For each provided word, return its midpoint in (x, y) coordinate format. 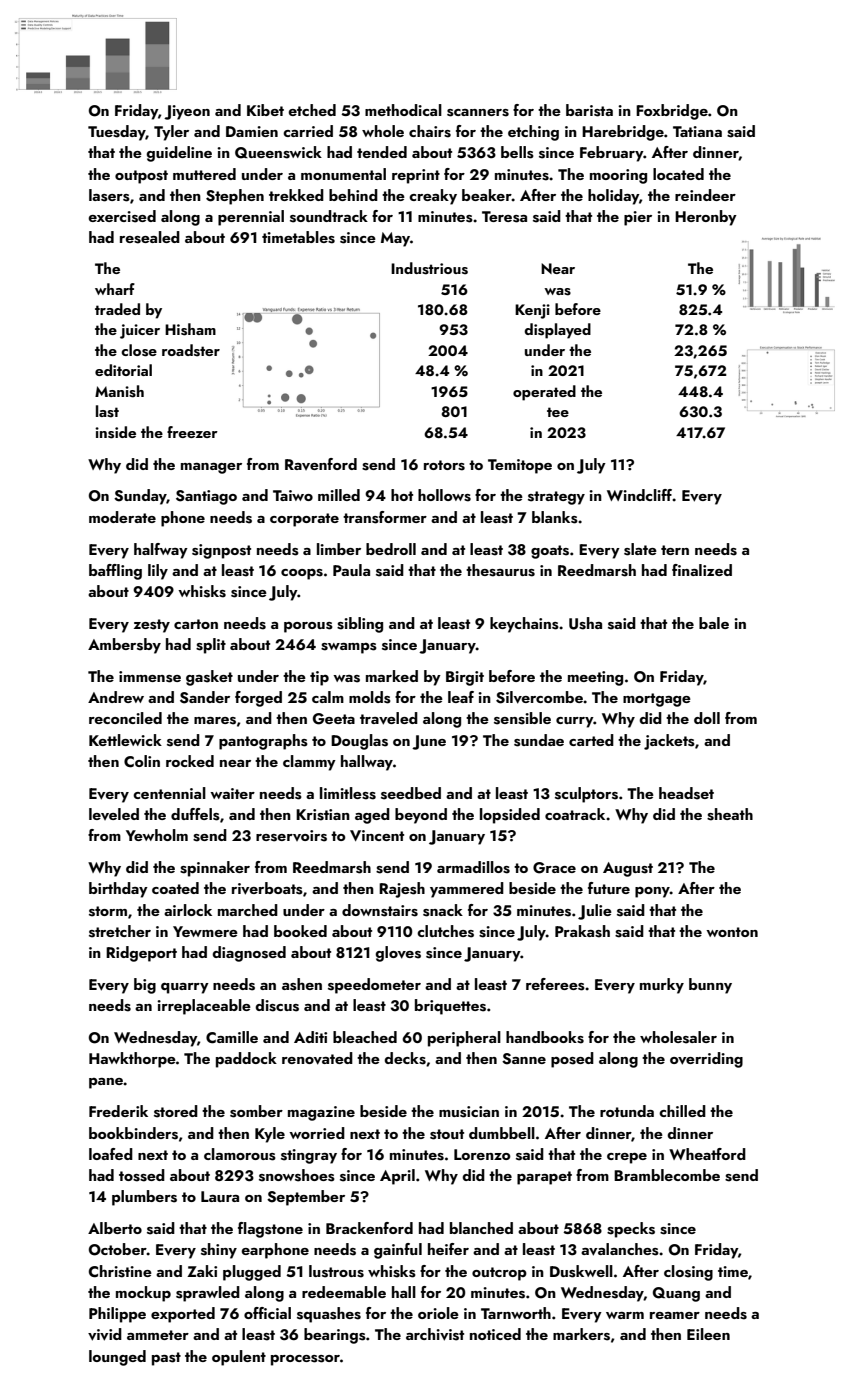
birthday (118, 890)
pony (652, 892)
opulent (239, 1358)
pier (638, 218)
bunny (710, 986)
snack (443, 910)
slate (640, 549)
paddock (246, 1060)
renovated (317, 1058)
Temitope (520, 466)
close (139, 350)
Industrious (429, 268)
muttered (204, 174)
